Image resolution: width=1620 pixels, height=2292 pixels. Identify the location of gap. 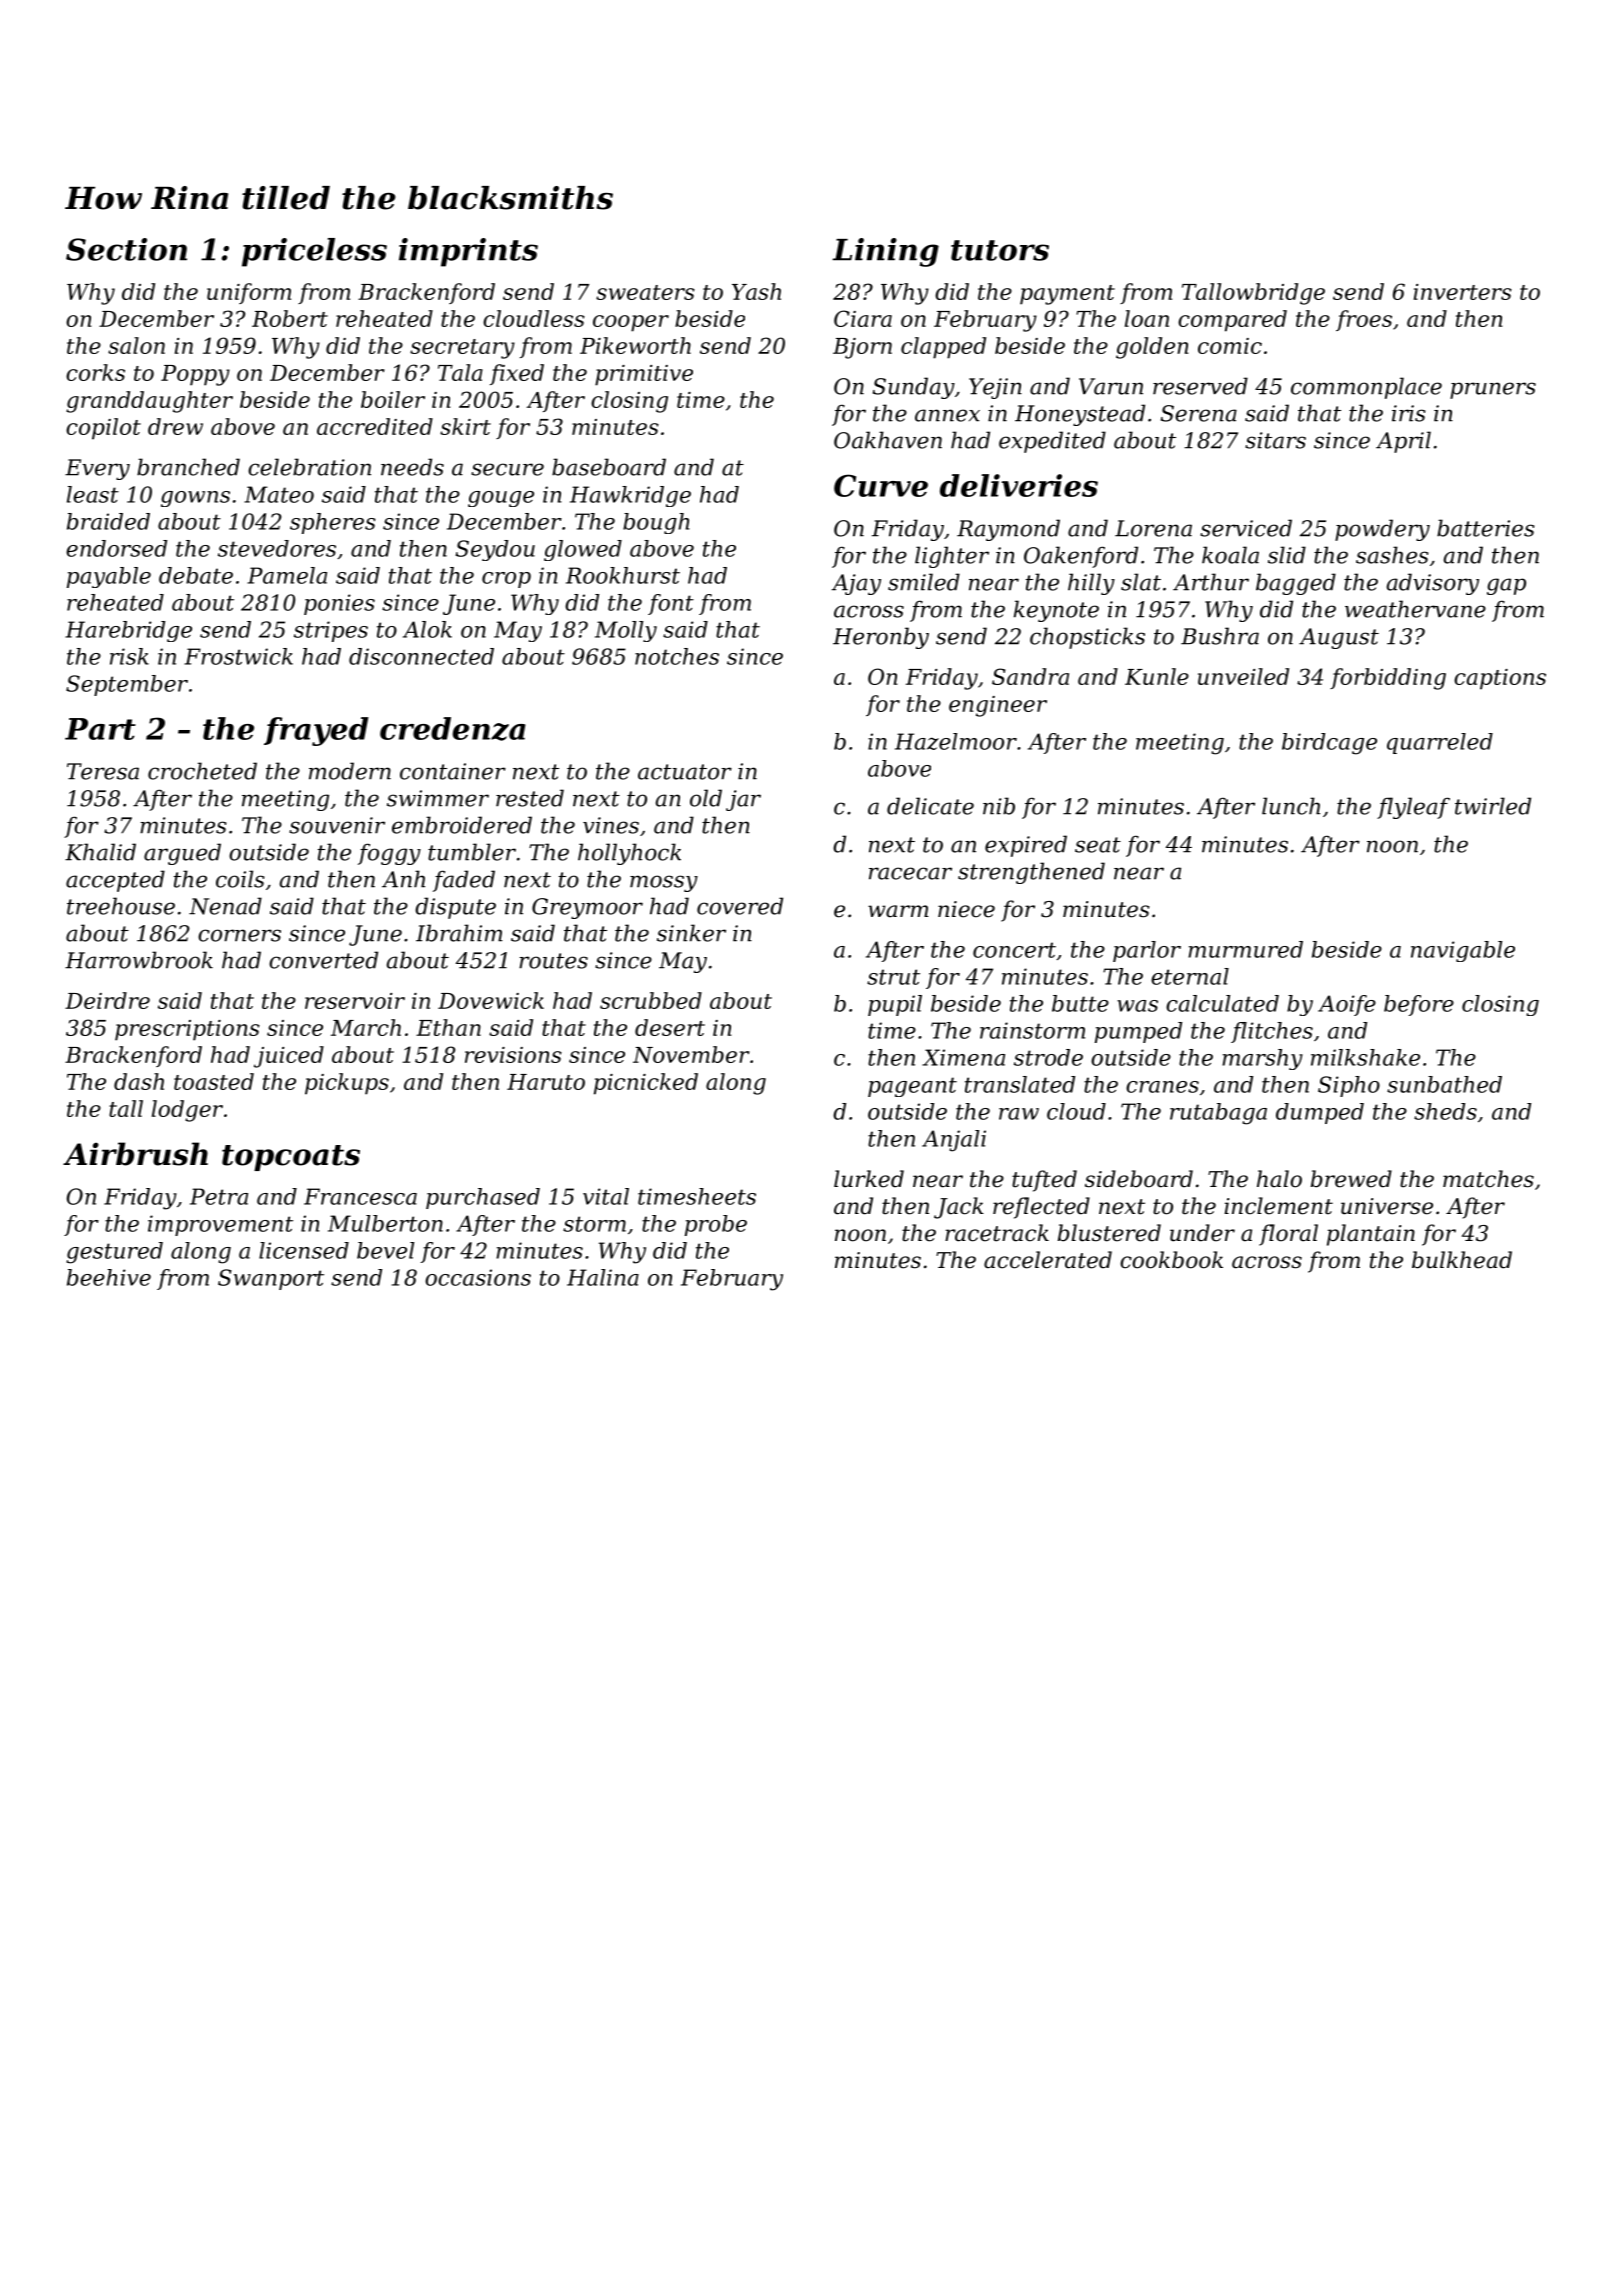
(1506, 586).
